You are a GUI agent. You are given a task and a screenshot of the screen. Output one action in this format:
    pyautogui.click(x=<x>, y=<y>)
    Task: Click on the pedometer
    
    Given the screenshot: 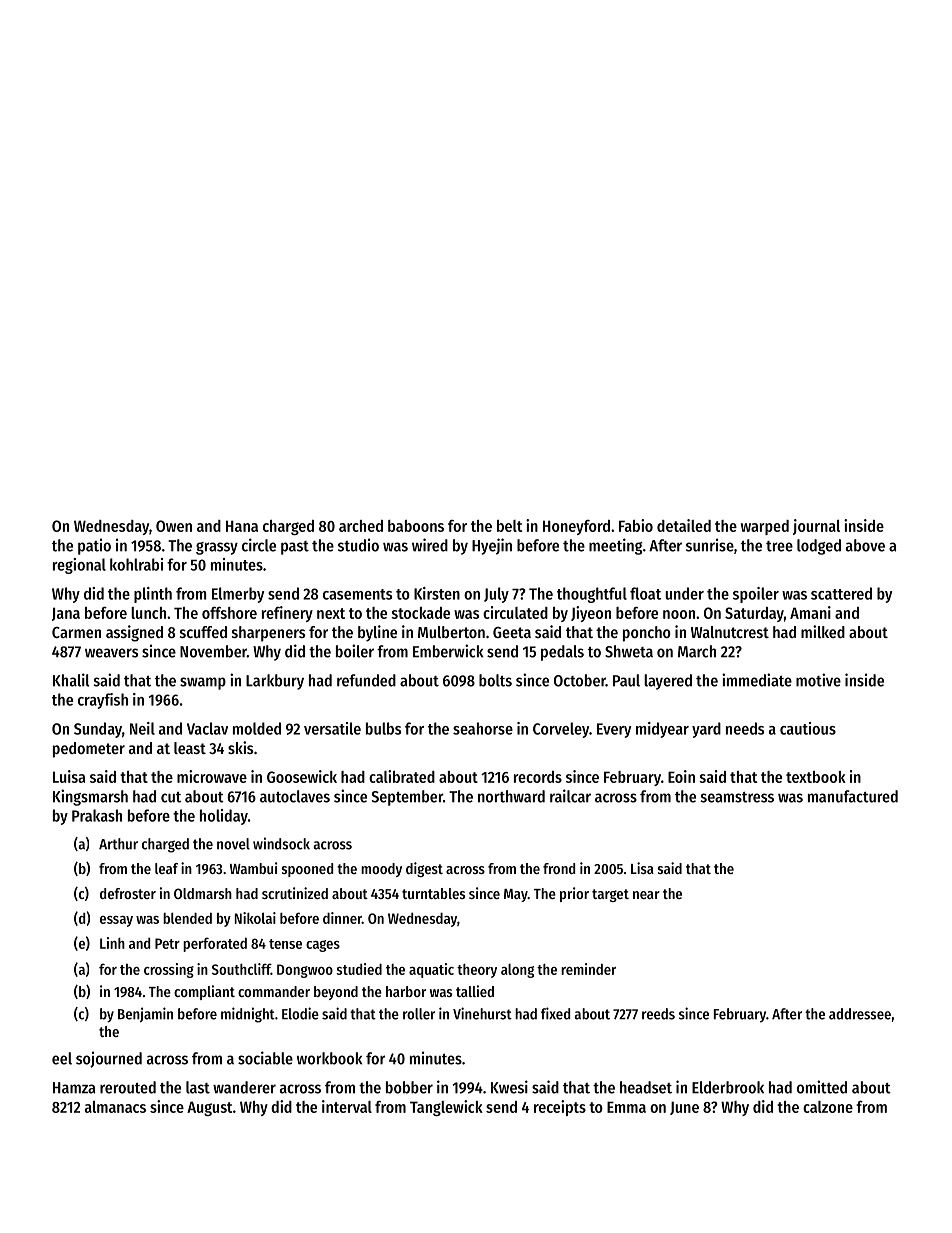 What is the action you would take?
    pyautogui.click(x=89, y=750)
